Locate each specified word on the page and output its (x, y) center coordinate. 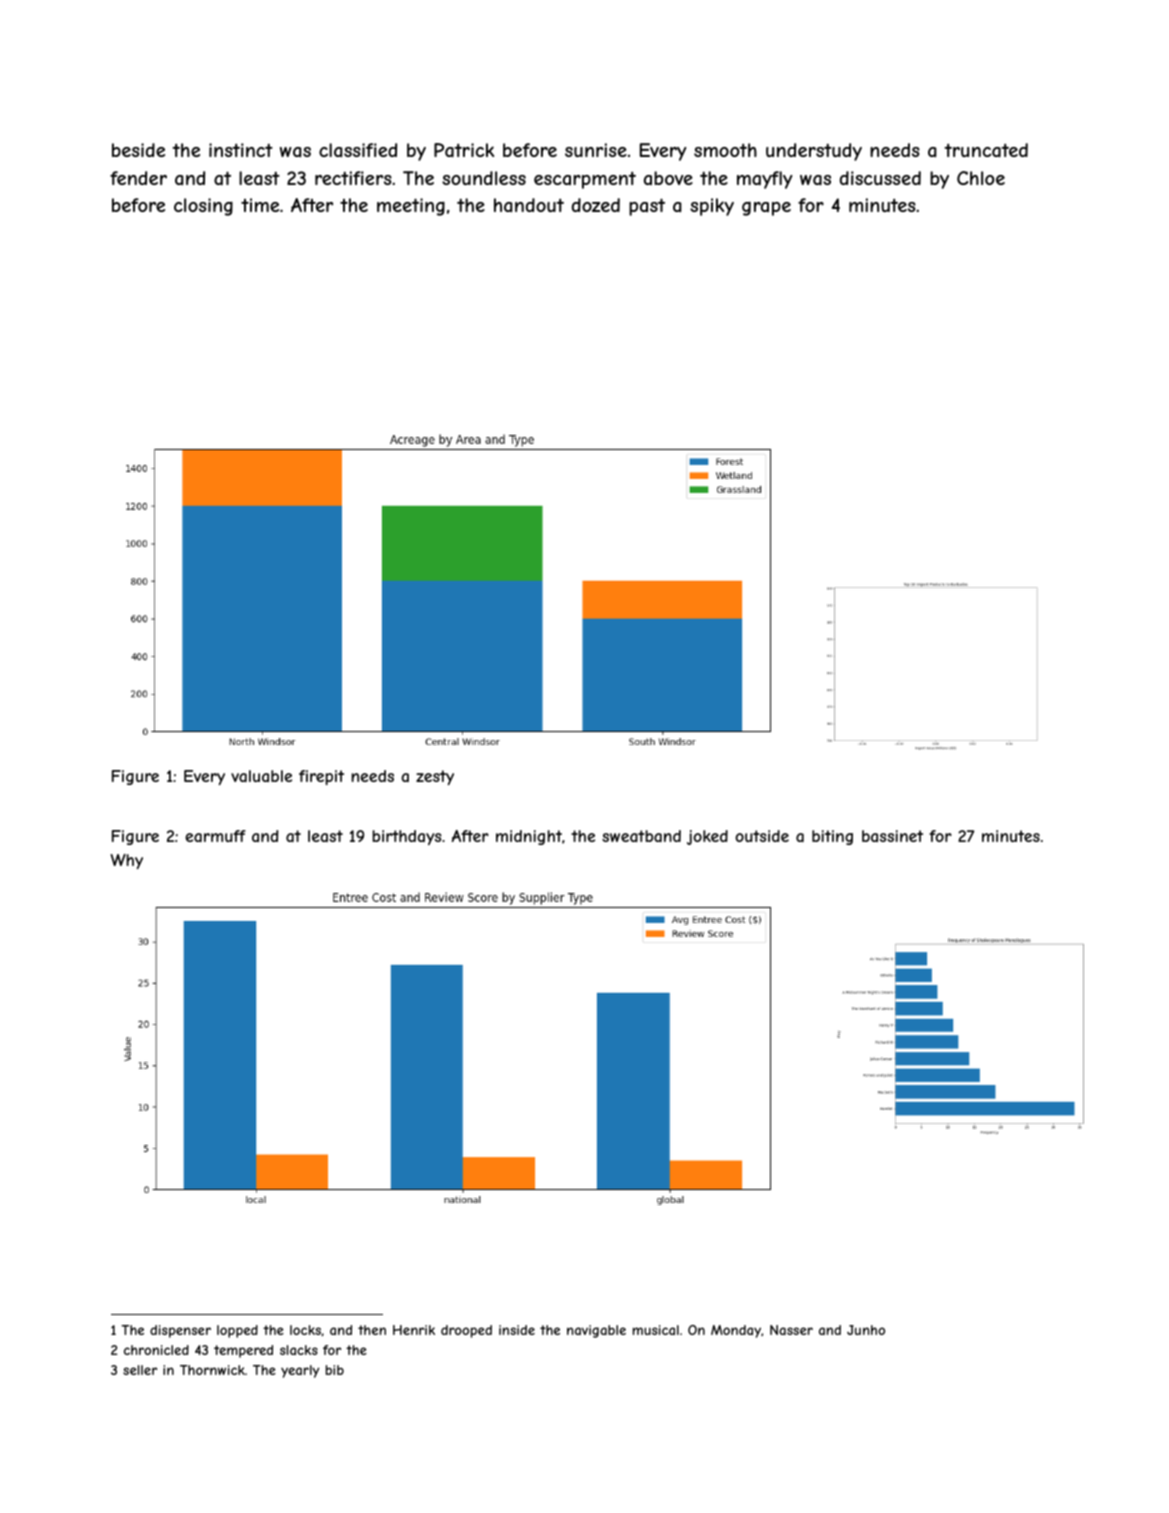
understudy (814, 152)
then (372, 1330)
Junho (866, 1330)
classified (358, 150)
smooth (725, 150)
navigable (596, 1331)
